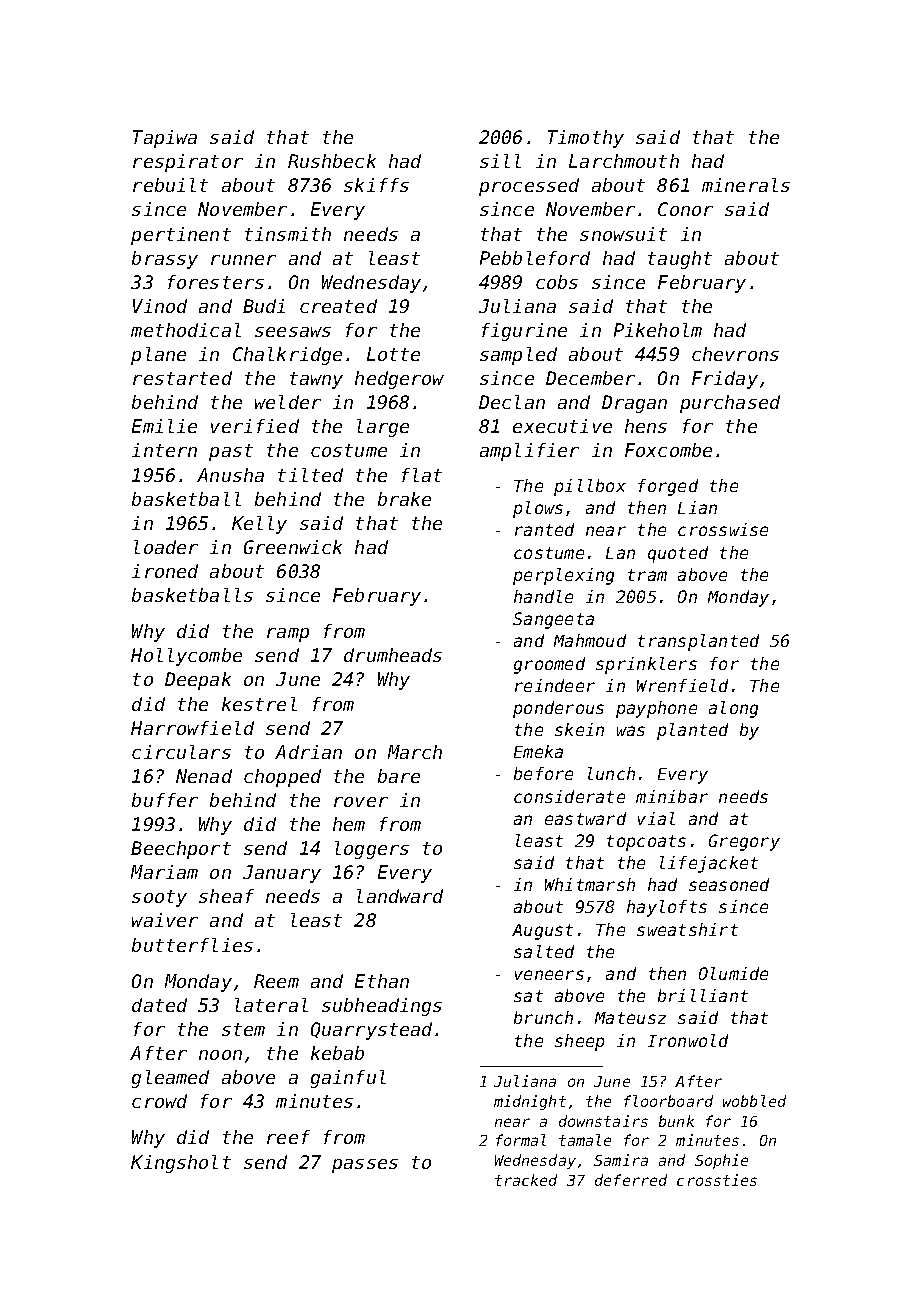 The height and width of the image is (1314, 924). What do you see at coordinates (667, 908) in the image?
I see `haylofts` at bounding box center [667, 908].
